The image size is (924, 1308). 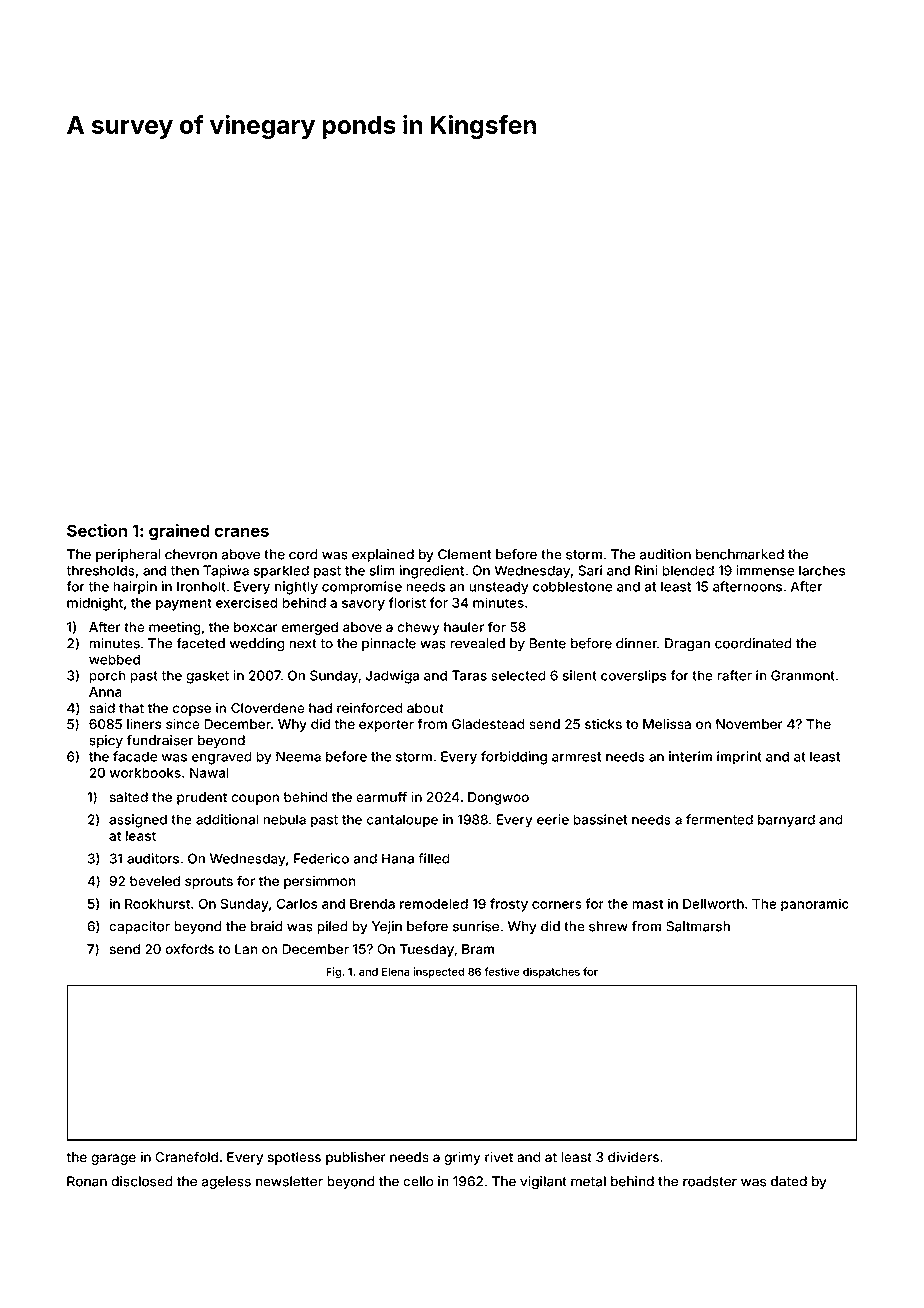 I want to click on Elena, so click(x=396, y=971).
